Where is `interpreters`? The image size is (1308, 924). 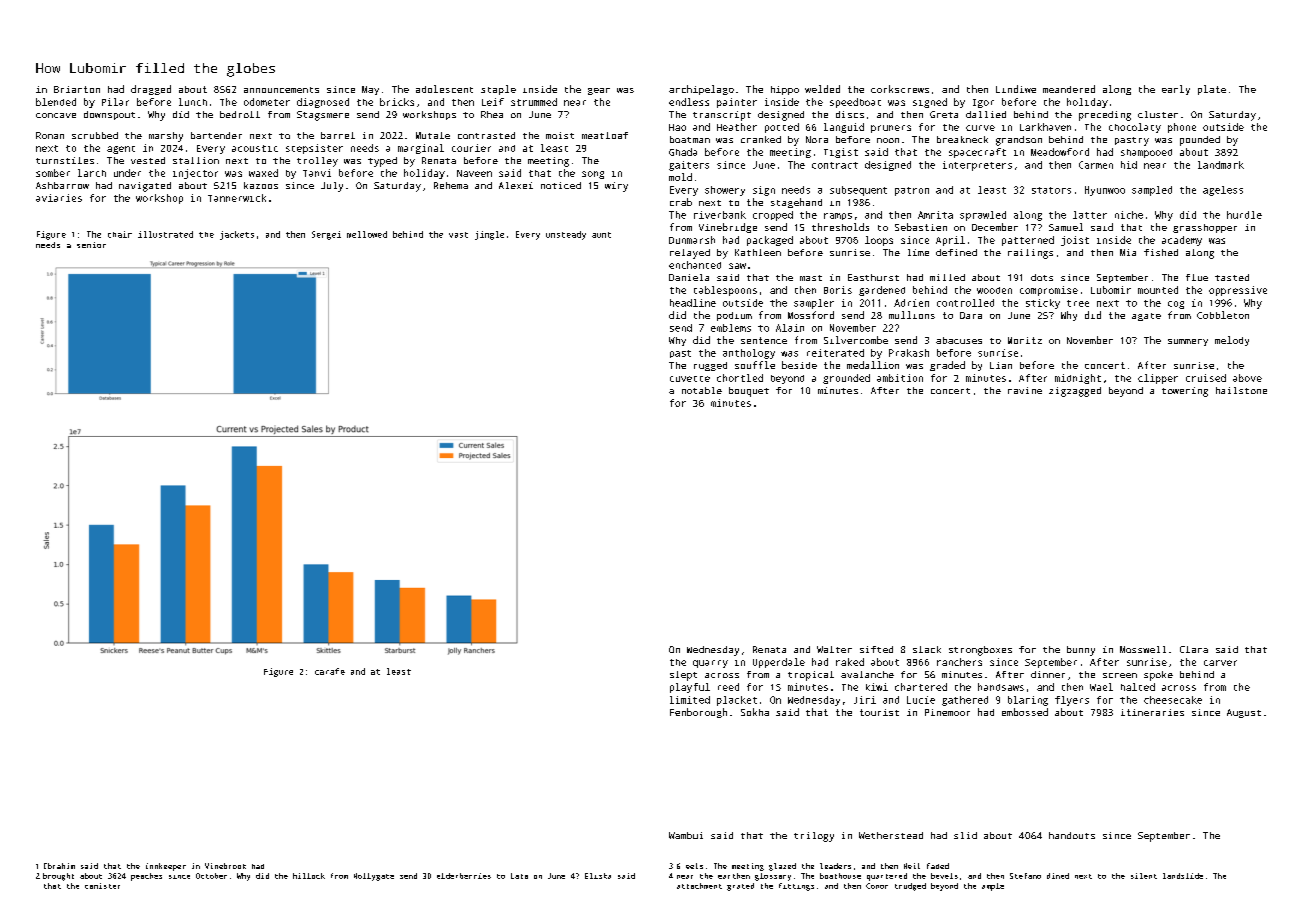 interpreters is located at coordinates (977, 166).
